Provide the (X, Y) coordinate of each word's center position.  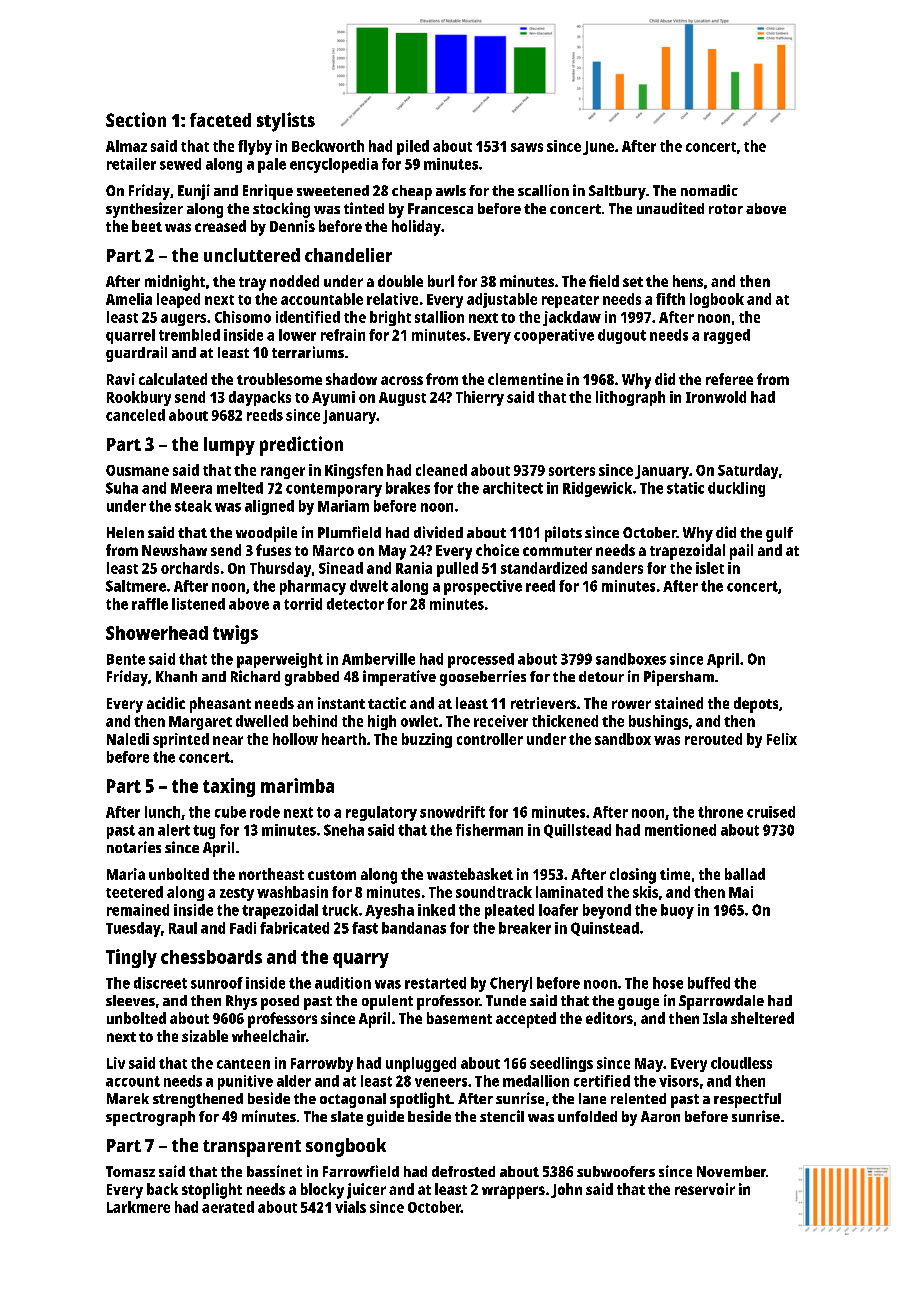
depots (756, 705)
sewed (180, 164)
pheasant (220, 705)
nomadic (709, 190)
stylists (286, 122)
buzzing (427, 740)
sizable (205, 1036)
